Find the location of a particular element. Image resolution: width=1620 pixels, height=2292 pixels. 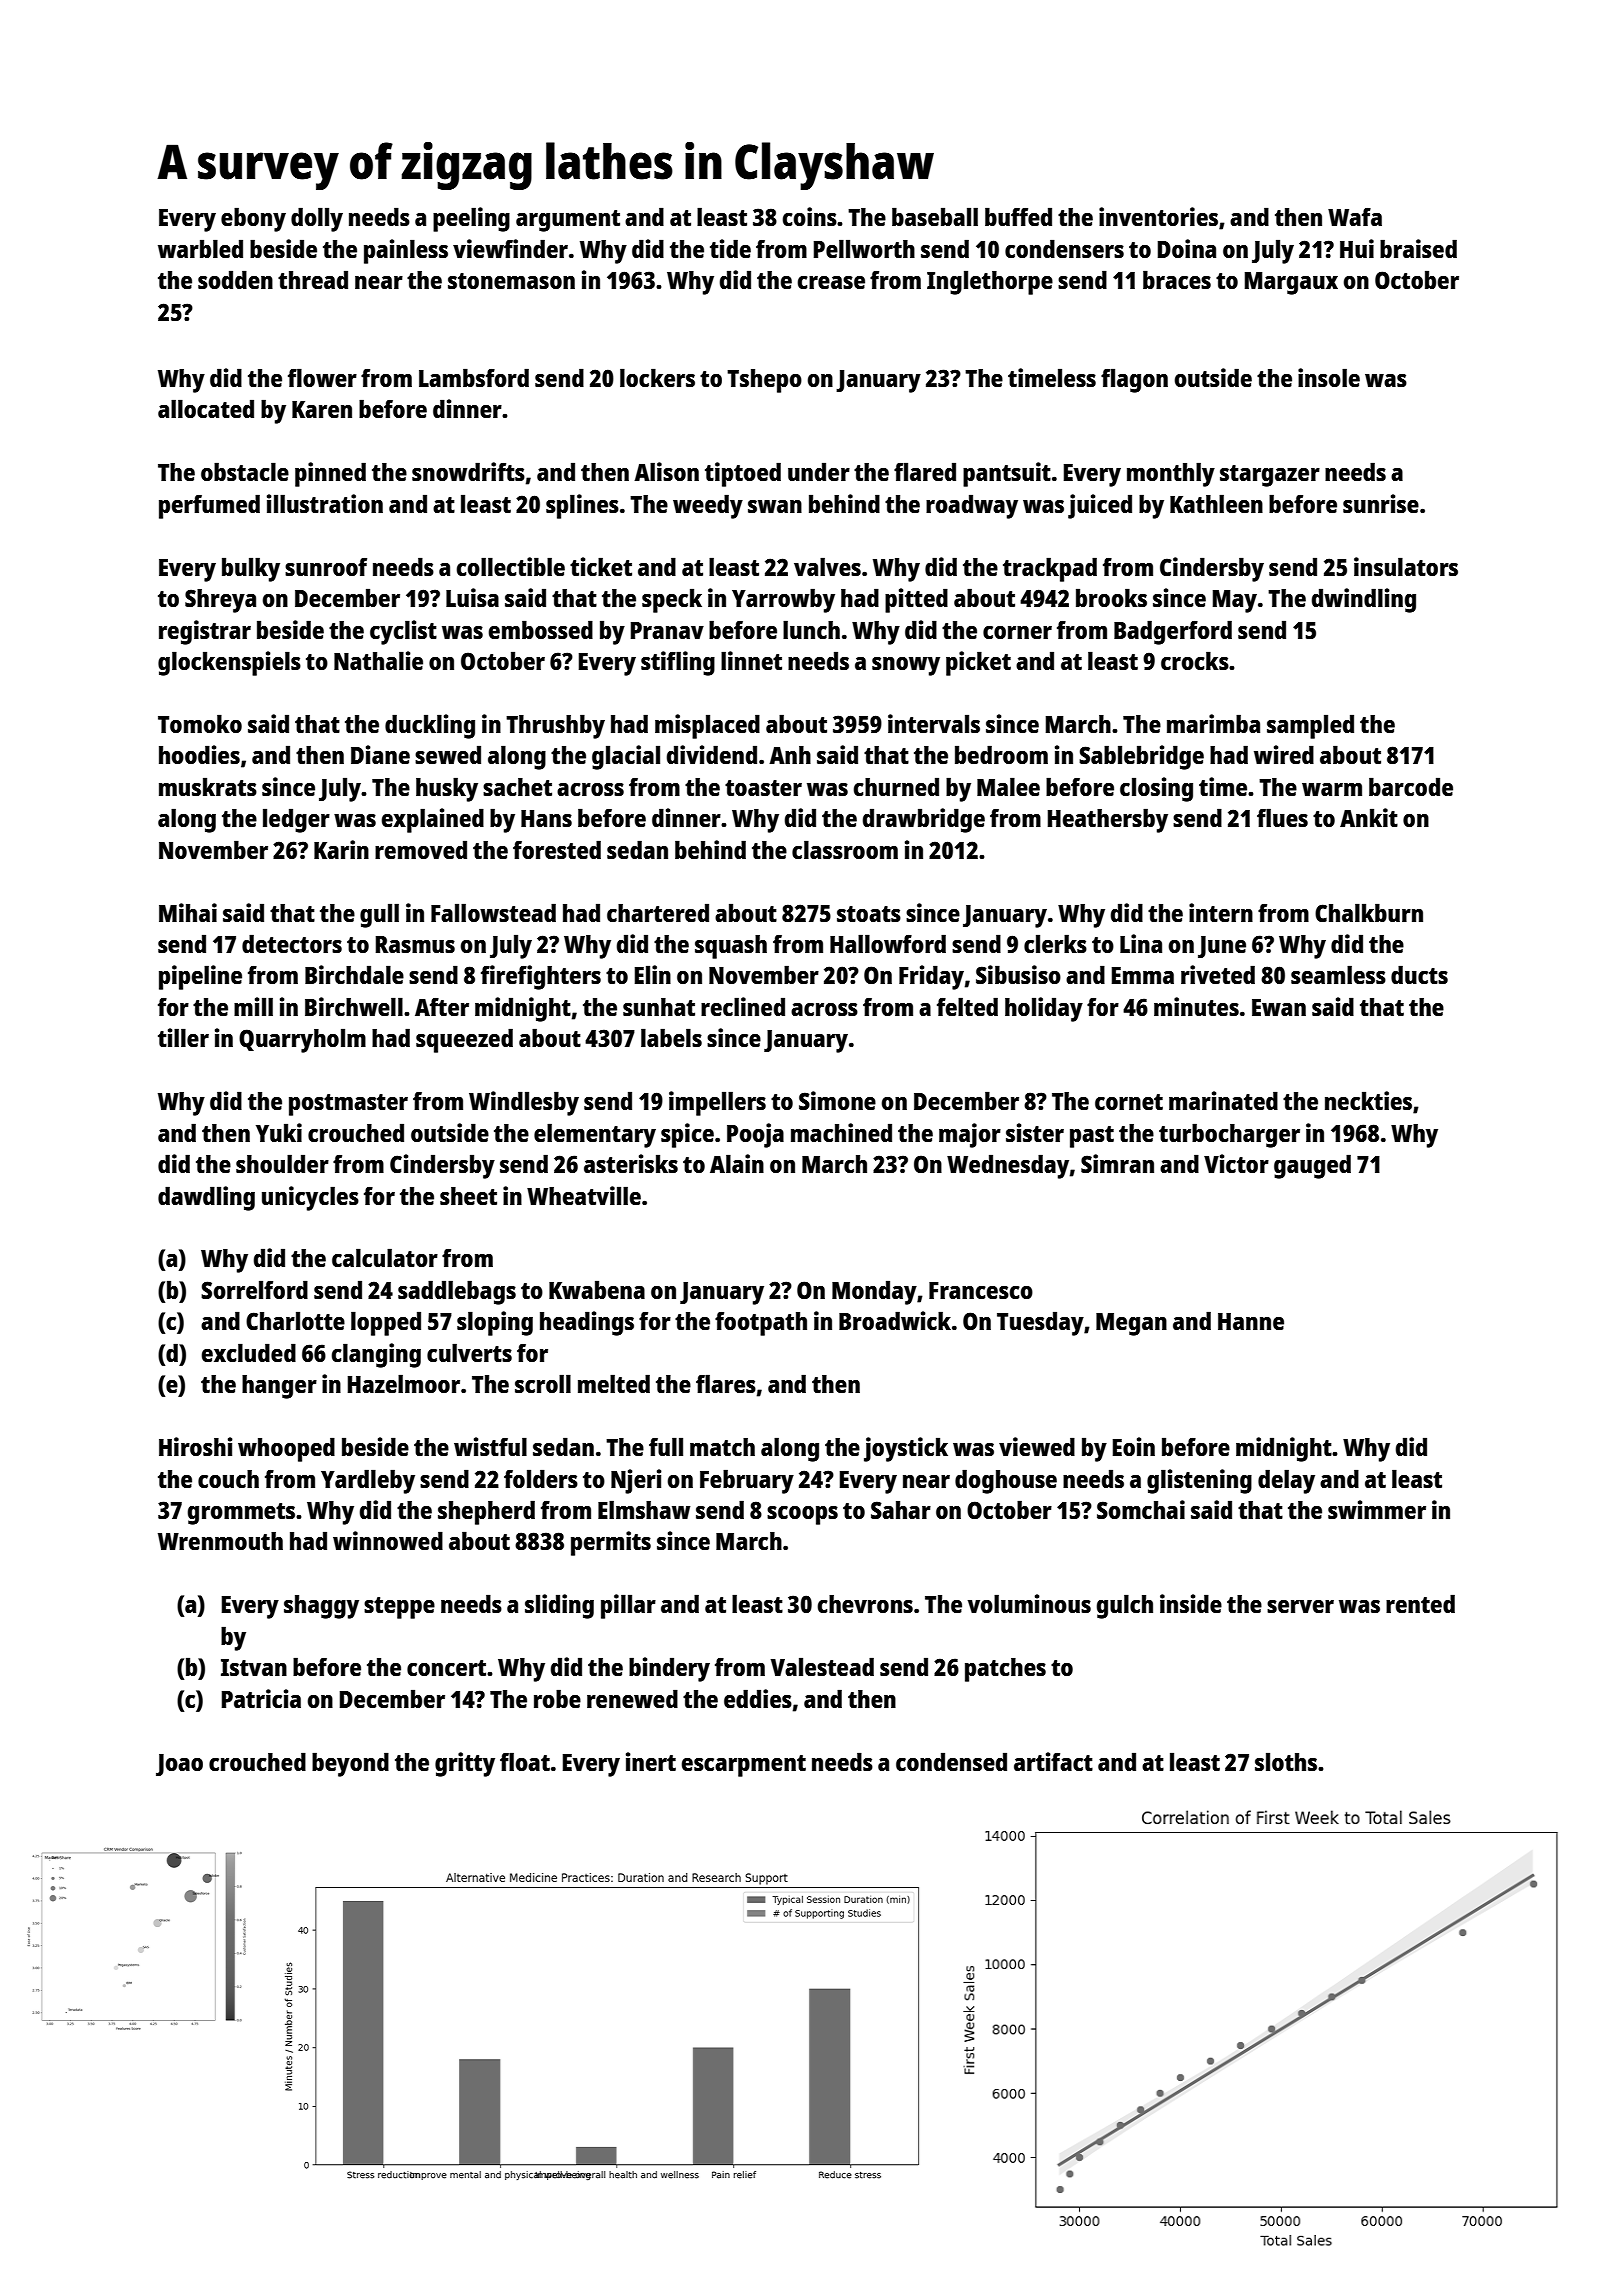

sunhat is located at coordinates (659, 1007).
